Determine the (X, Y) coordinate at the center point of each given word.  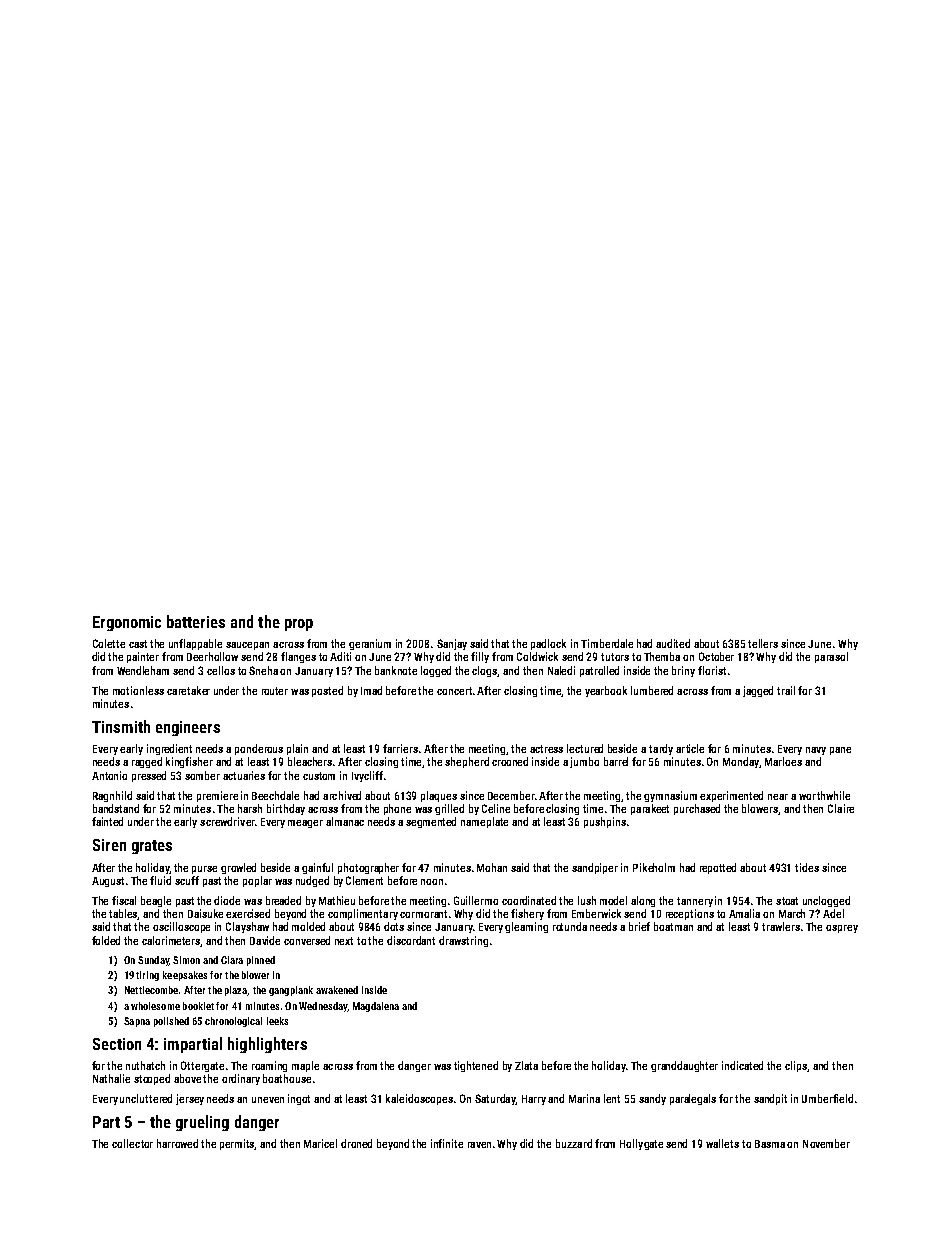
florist (712, 670)
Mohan (492, 867)
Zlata (526, 1065)
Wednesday (323, 1007)
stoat (787, 901)
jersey (190, 1099)
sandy (652, 1099)
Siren (109, 845)
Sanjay (452, 644)
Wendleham (143, 670)
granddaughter (684, 1066)
